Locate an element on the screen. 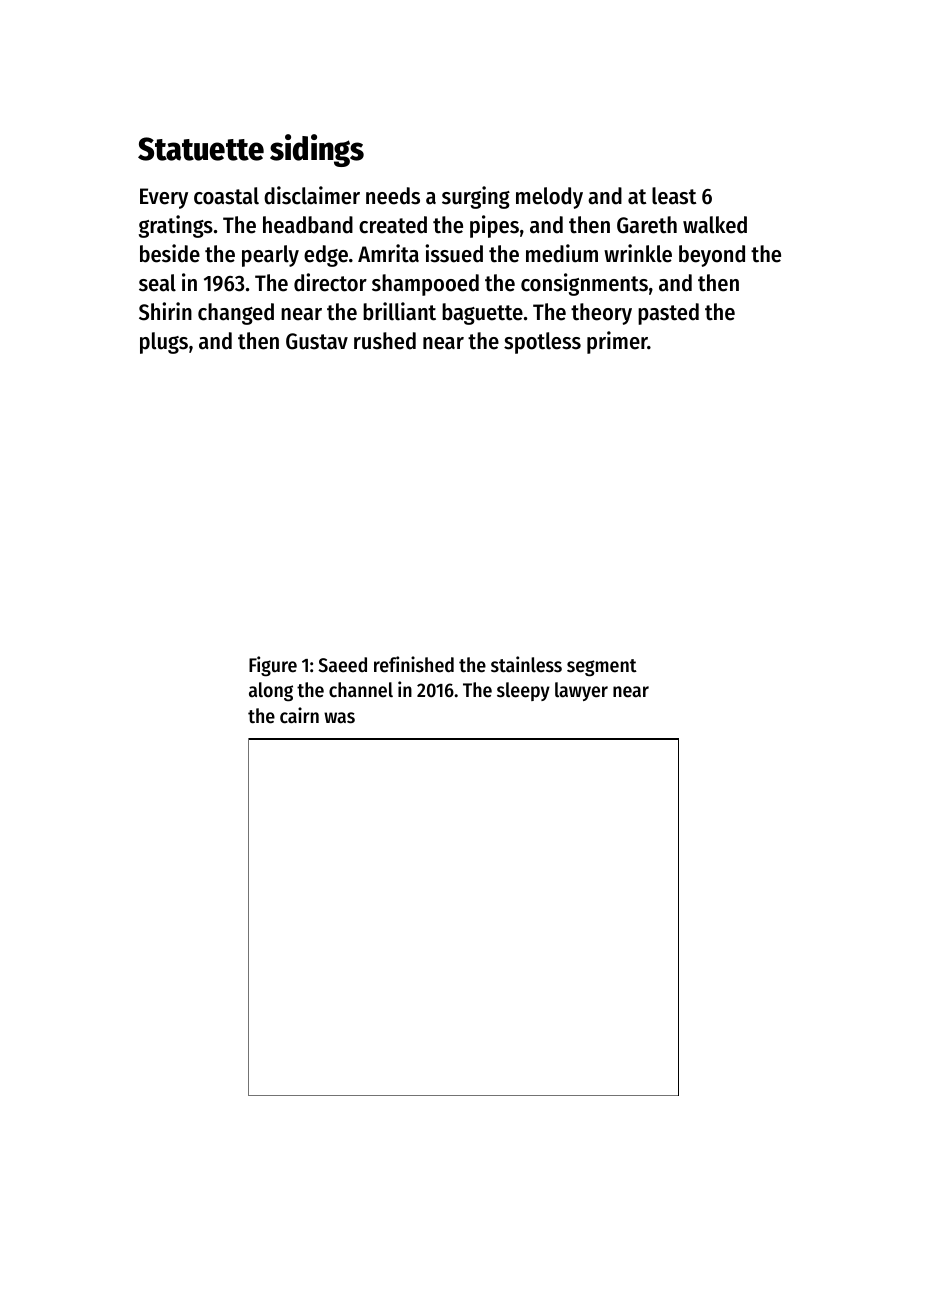 The width and height of the screenshot is (927, 1316). rushed is located at coordinates (385, 341).
